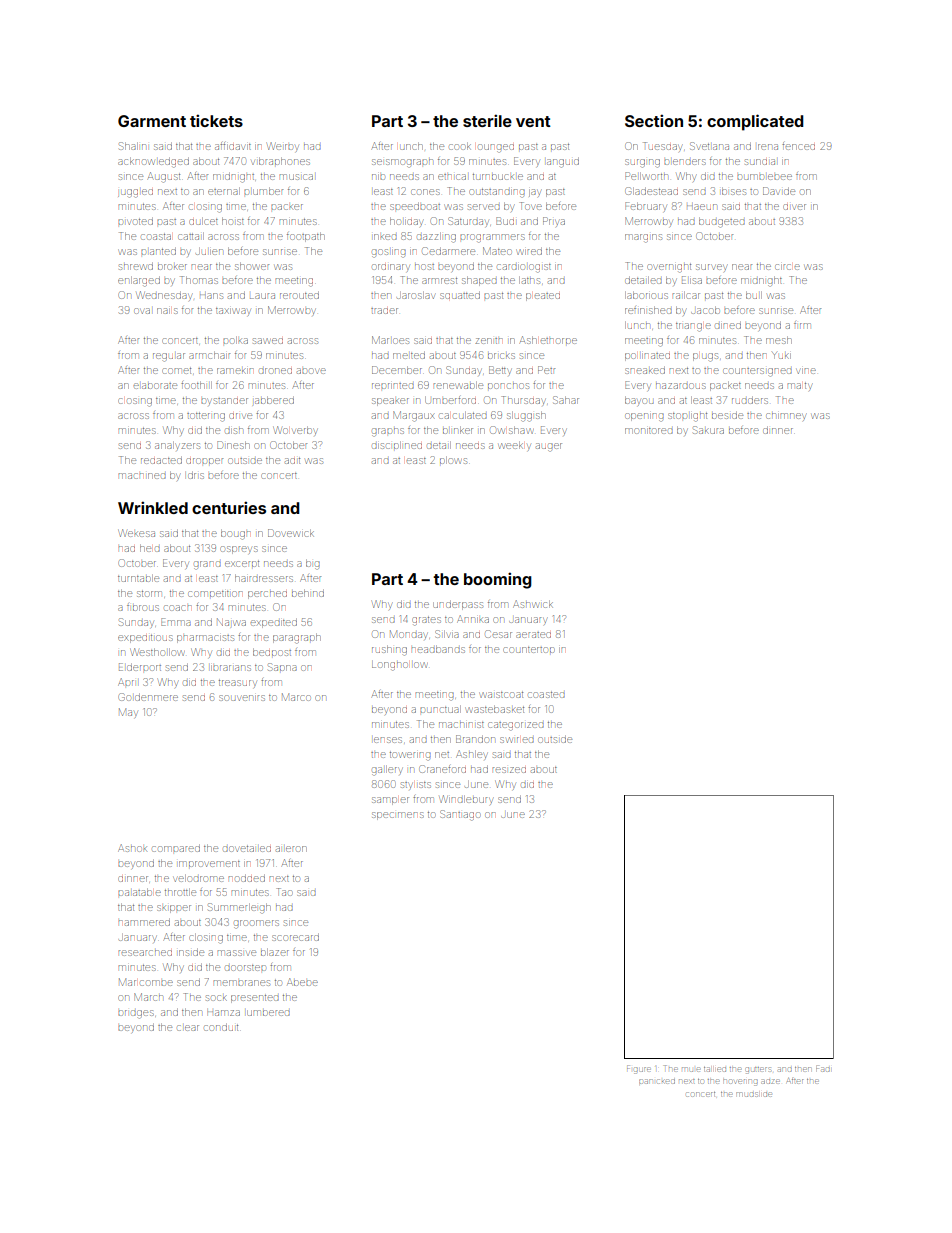 The width and height of the screenshot is (952, 1233). Describe the element at coordinates (397, 445) in the screenshot. I see `disciplined` at that location.
